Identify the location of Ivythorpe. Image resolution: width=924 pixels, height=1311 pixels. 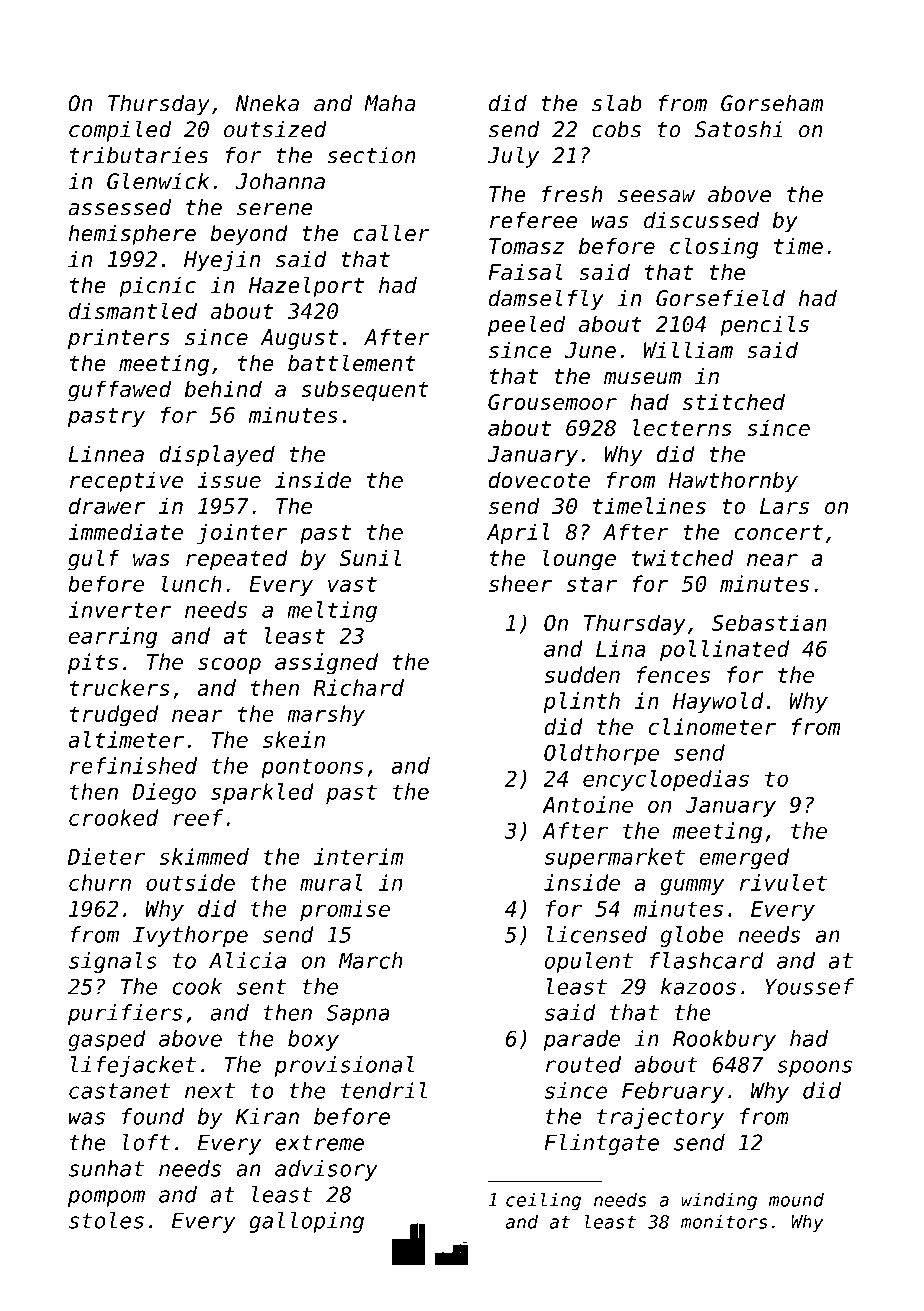
(190, 936).
